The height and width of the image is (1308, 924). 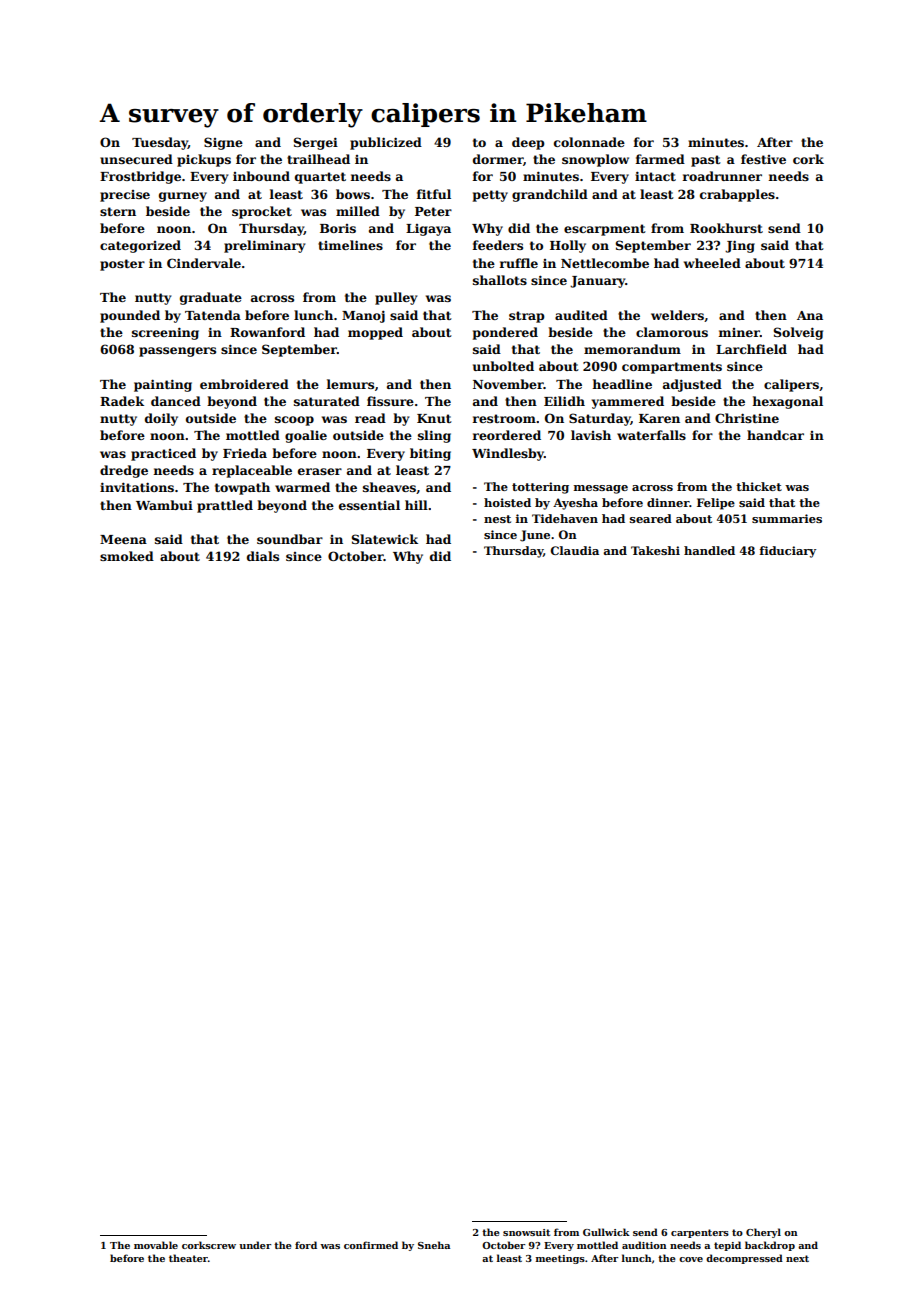 I want to click on dredge, so click(x=124, y=471).
